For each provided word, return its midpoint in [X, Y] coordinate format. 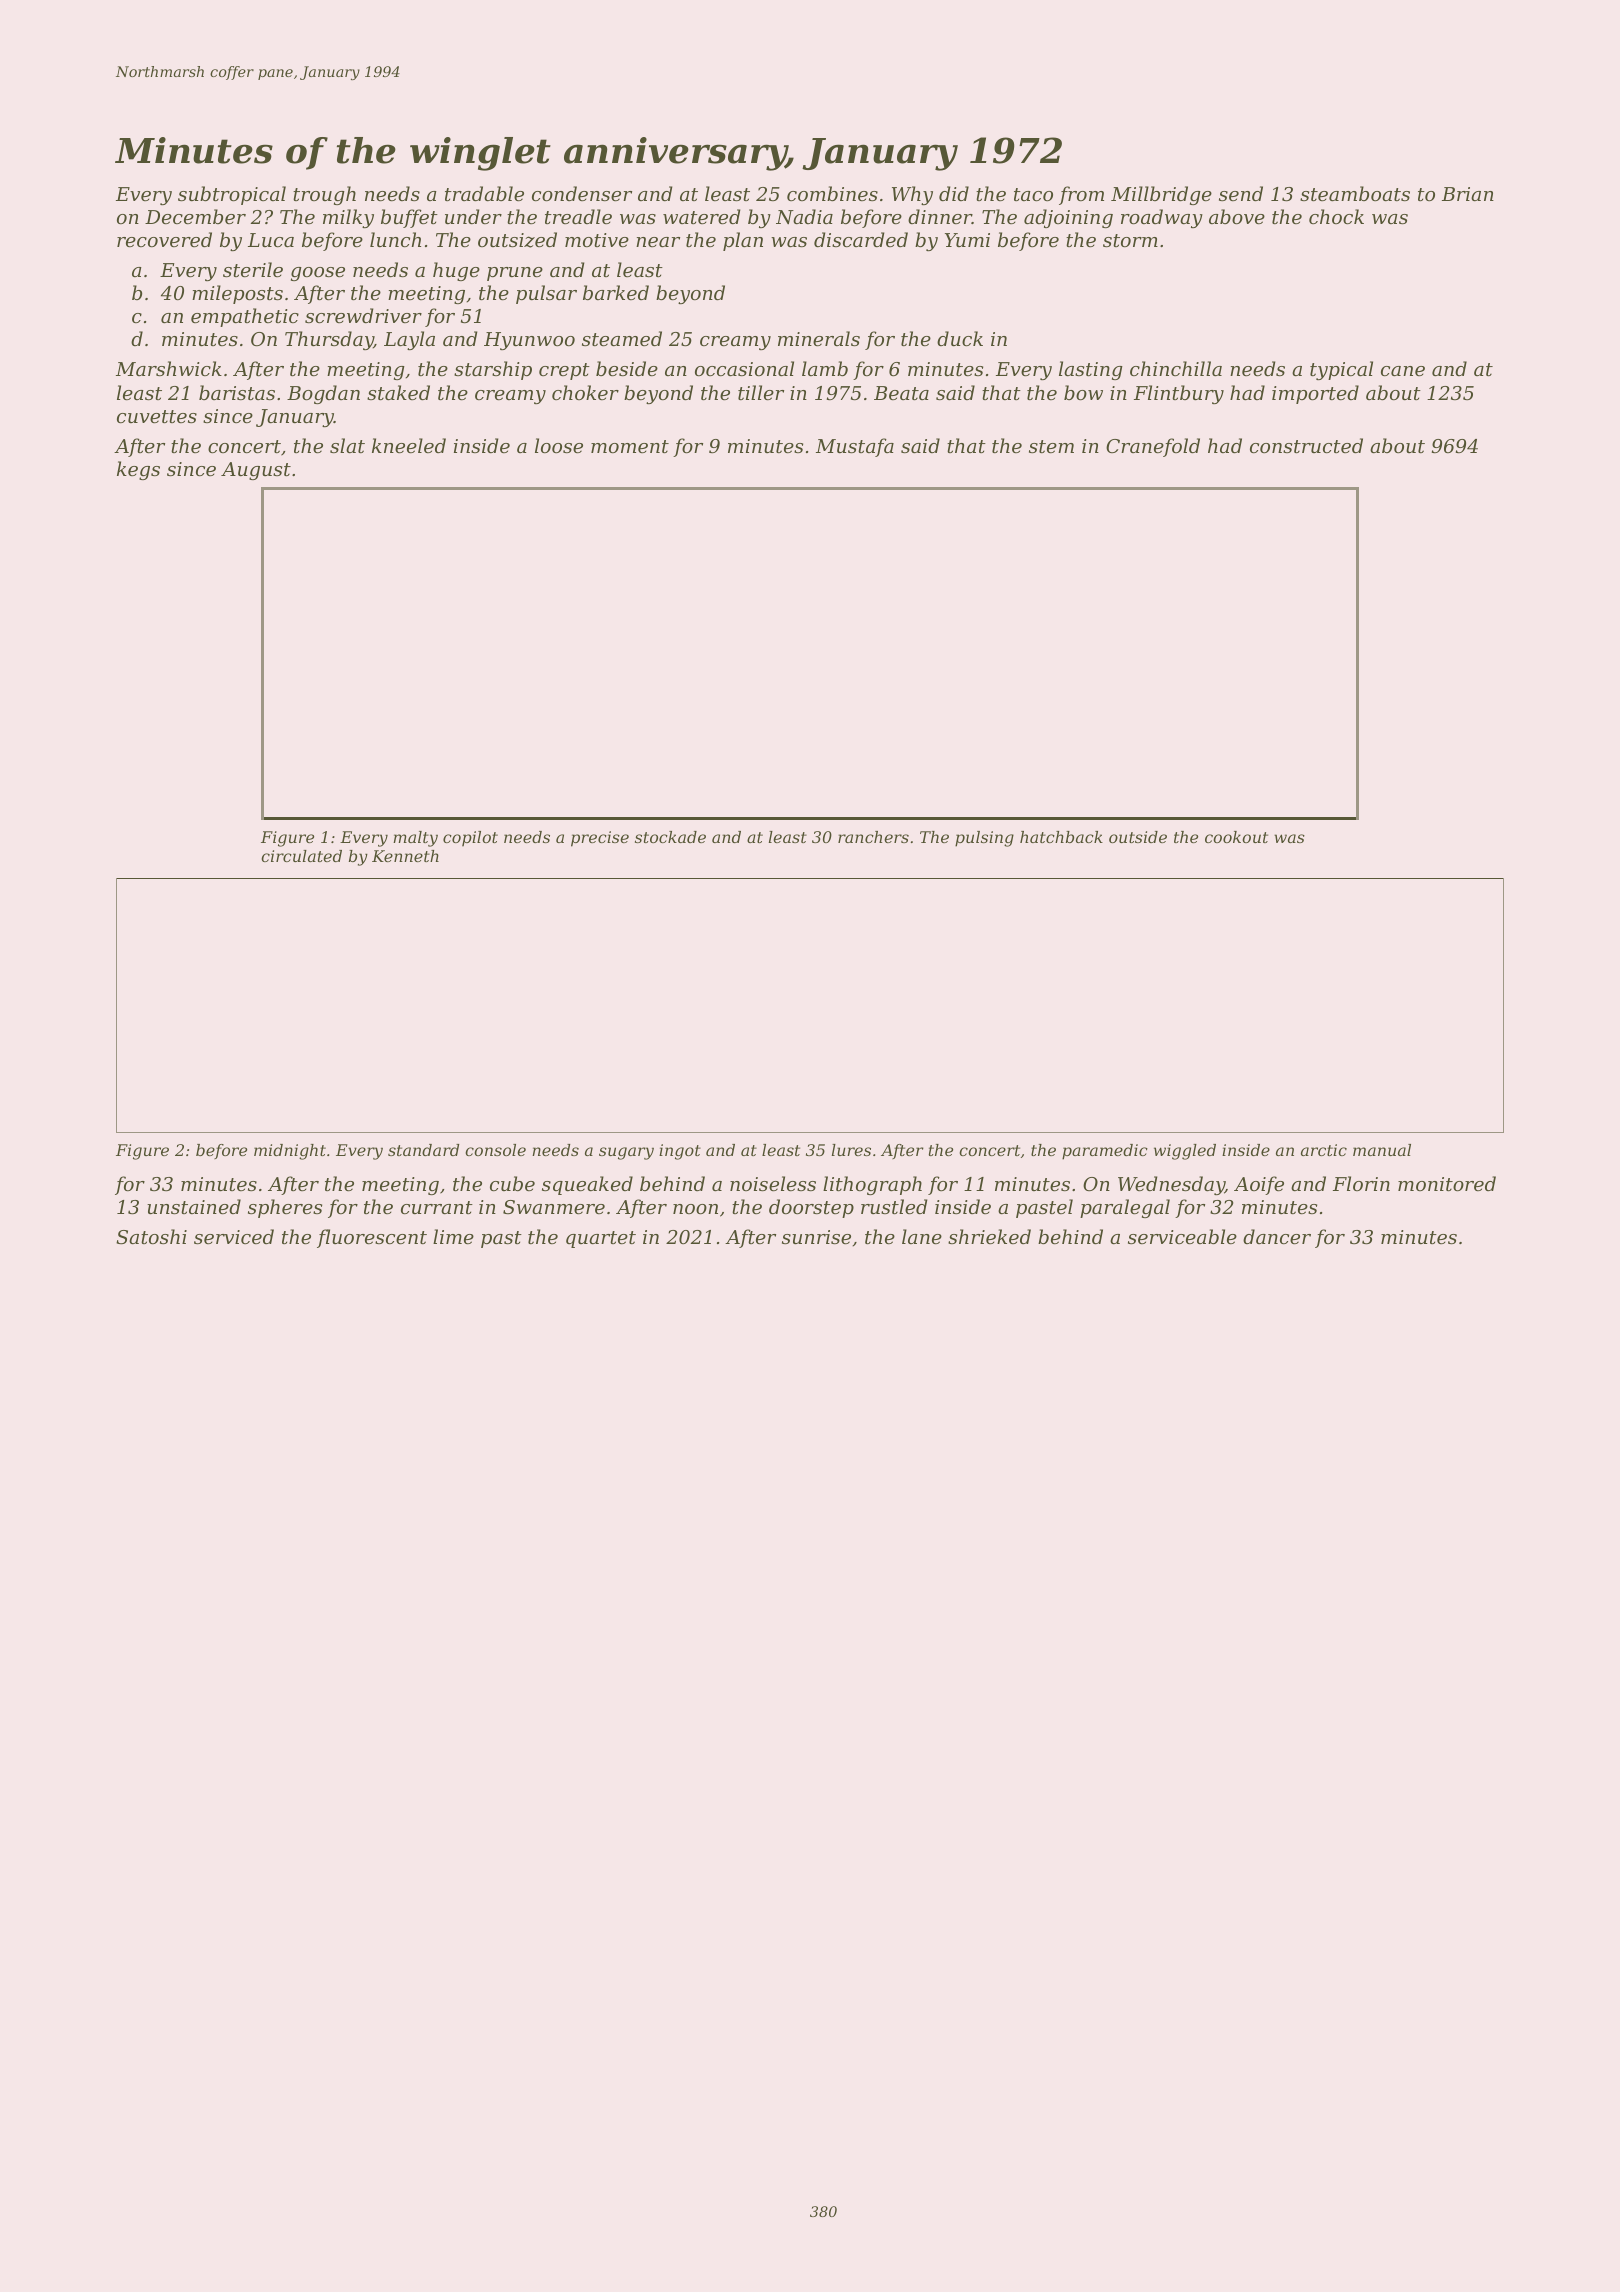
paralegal [1125, 1208]
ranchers [873, 837]
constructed [1306, 445]
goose [318, 274]
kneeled [409, 445]
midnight [290, 1152]
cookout [1236, 837]
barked [616, 292]
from [1081, 195]
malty [415, 839]
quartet [601, 1239]
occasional [744, 368]
